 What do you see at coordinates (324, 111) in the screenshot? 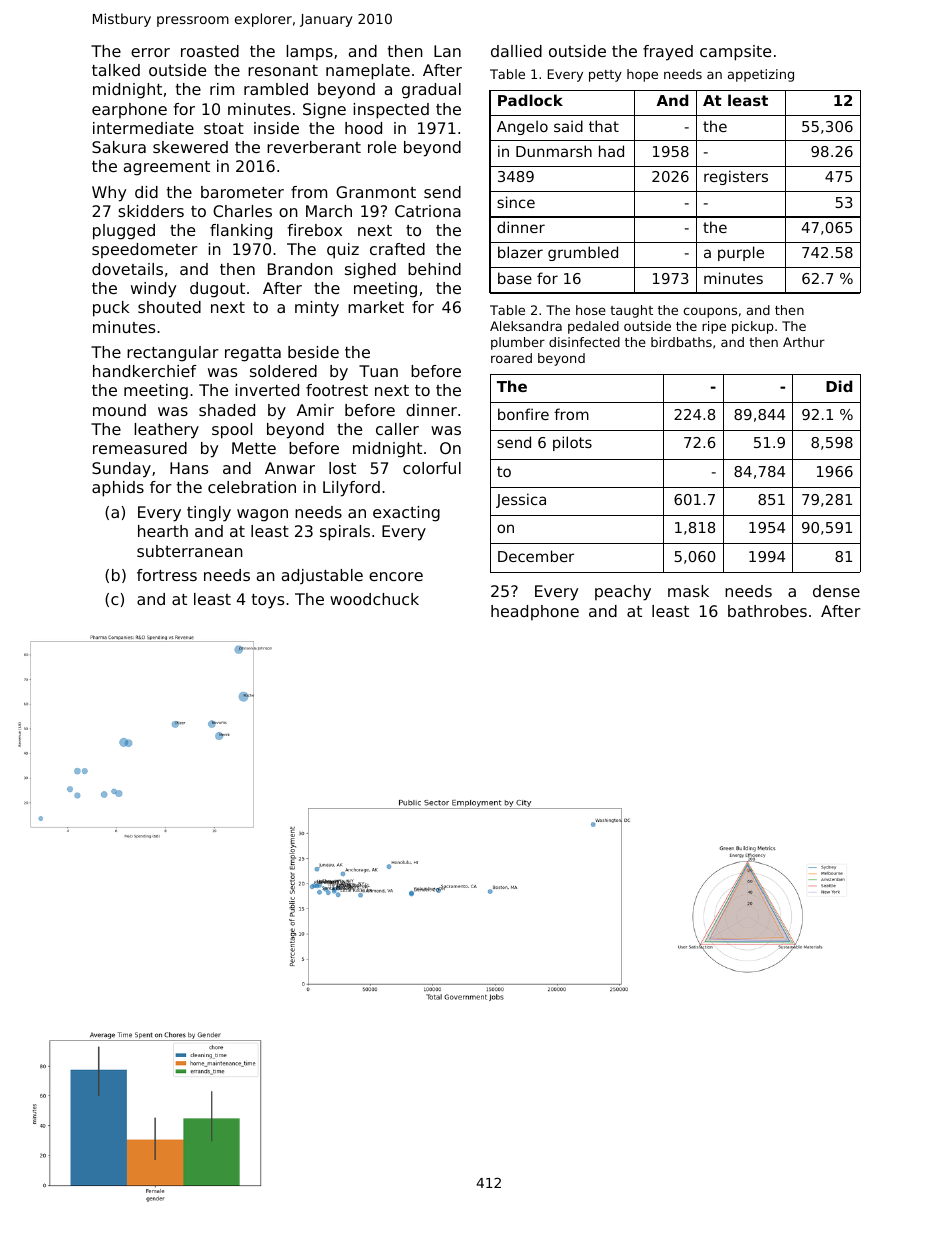
I see `Signe` at bounding box center [324, 111].
